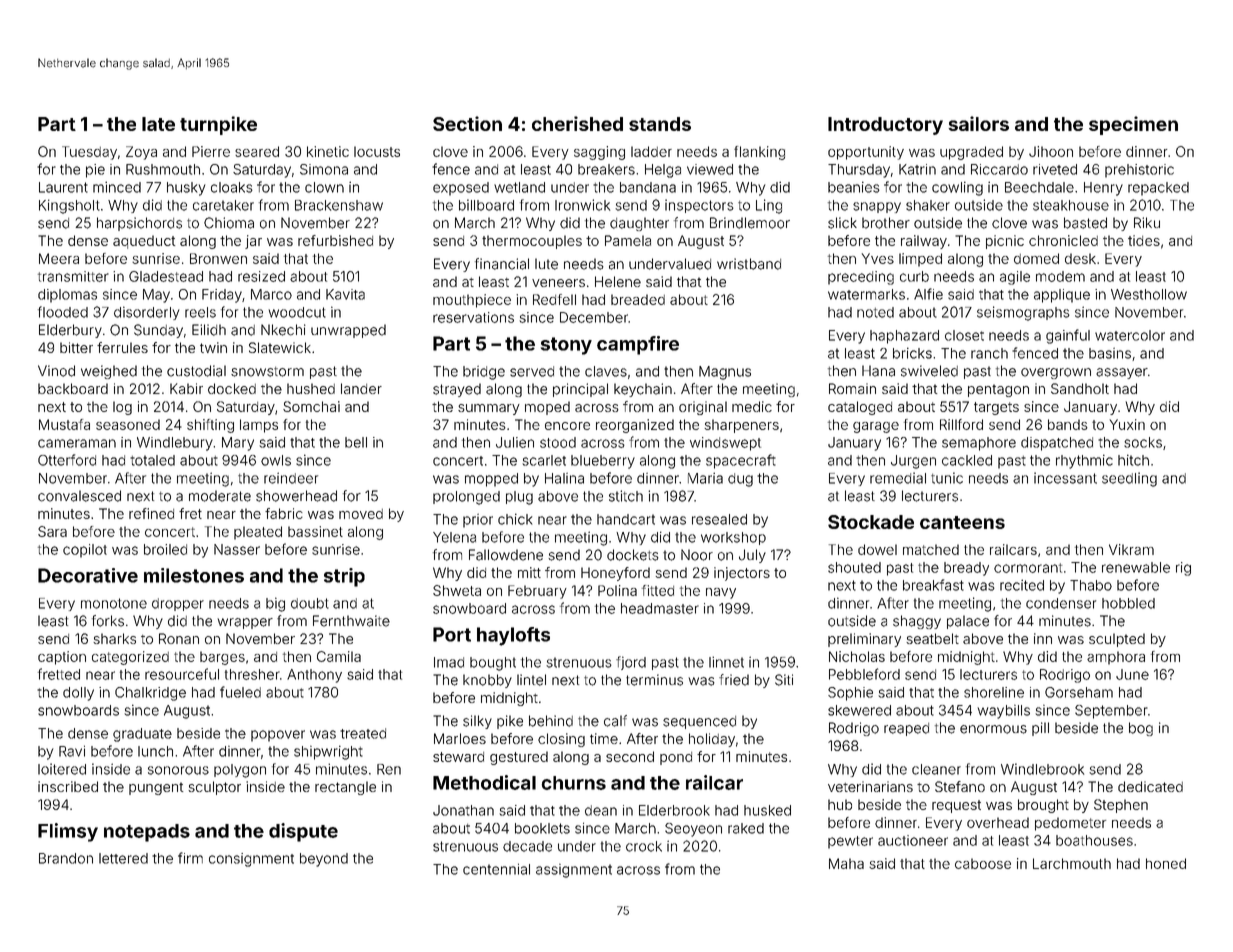 The image size is (1233, 952). Describe the element at coordinates (506, 555) in the screenshot. I see `Fallowdene` at that location.
